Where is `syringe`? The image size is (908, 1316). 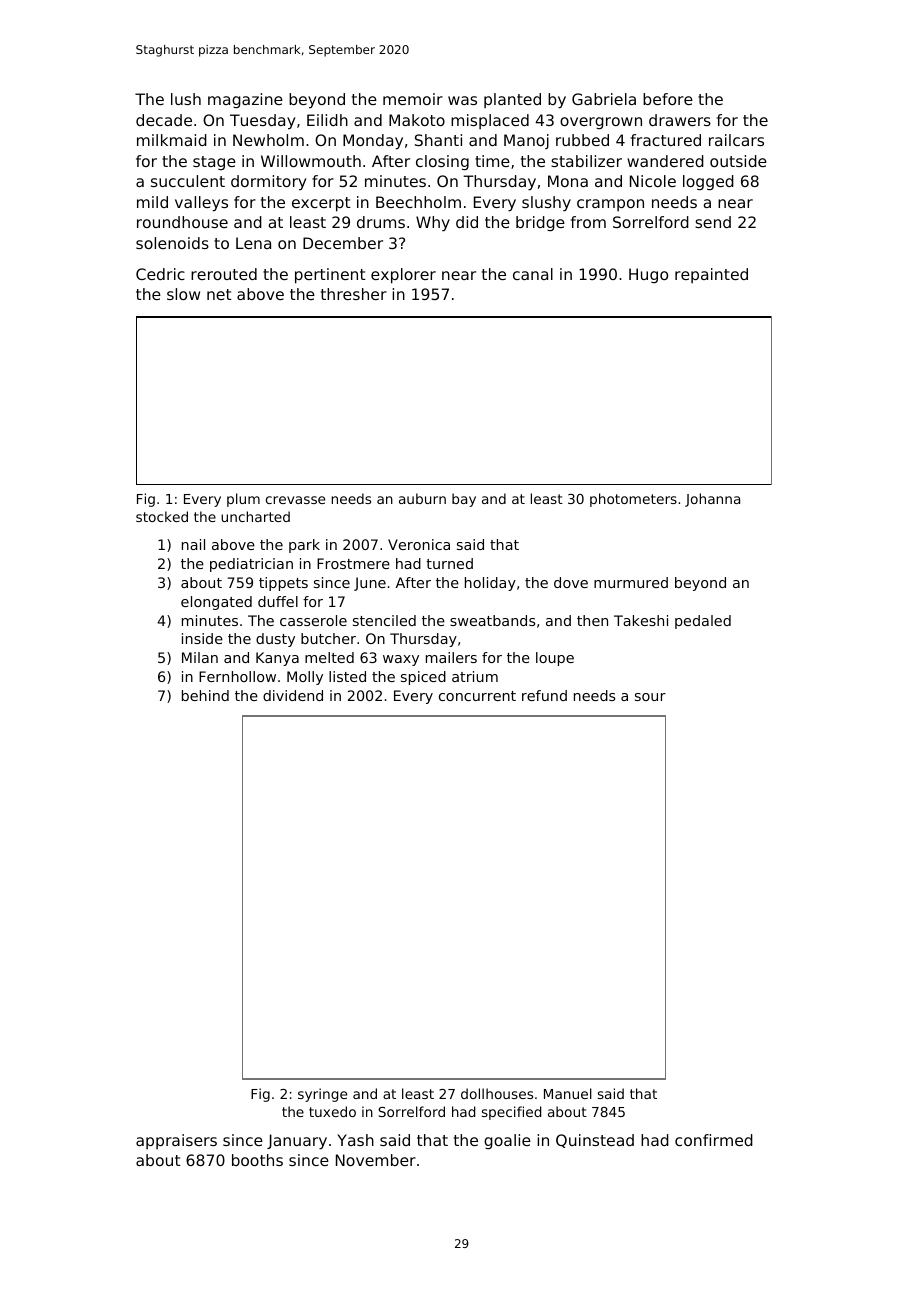
syringe is located at coordinates (322, 1095).
